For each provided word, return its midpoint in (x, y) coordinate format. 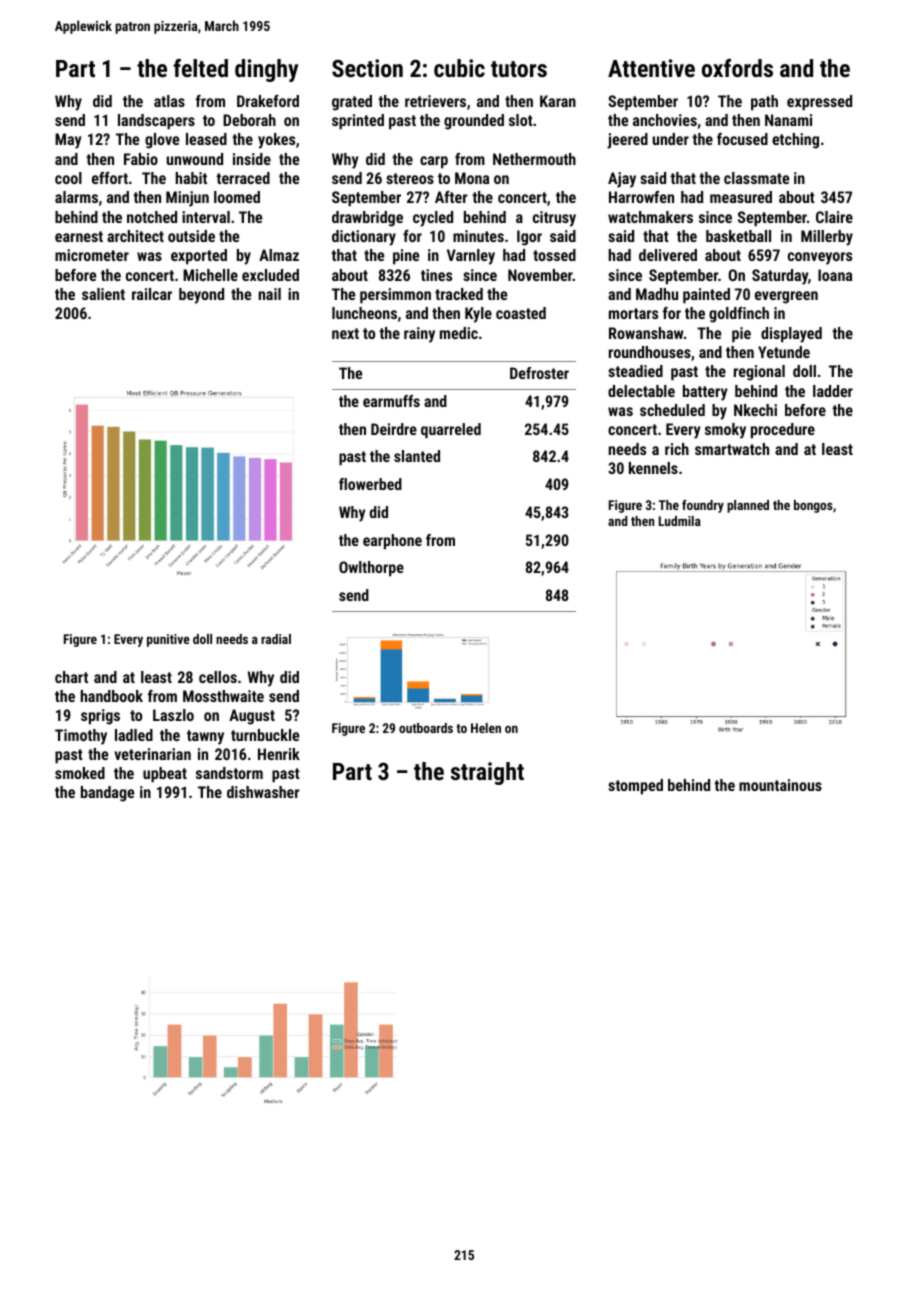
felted (200, 68)
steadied (635, 371)
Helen (486, 728)
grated (352, 103)
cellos (218, 677)
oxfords (737, 68)
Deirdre (394, 429)
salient (103, 294)
